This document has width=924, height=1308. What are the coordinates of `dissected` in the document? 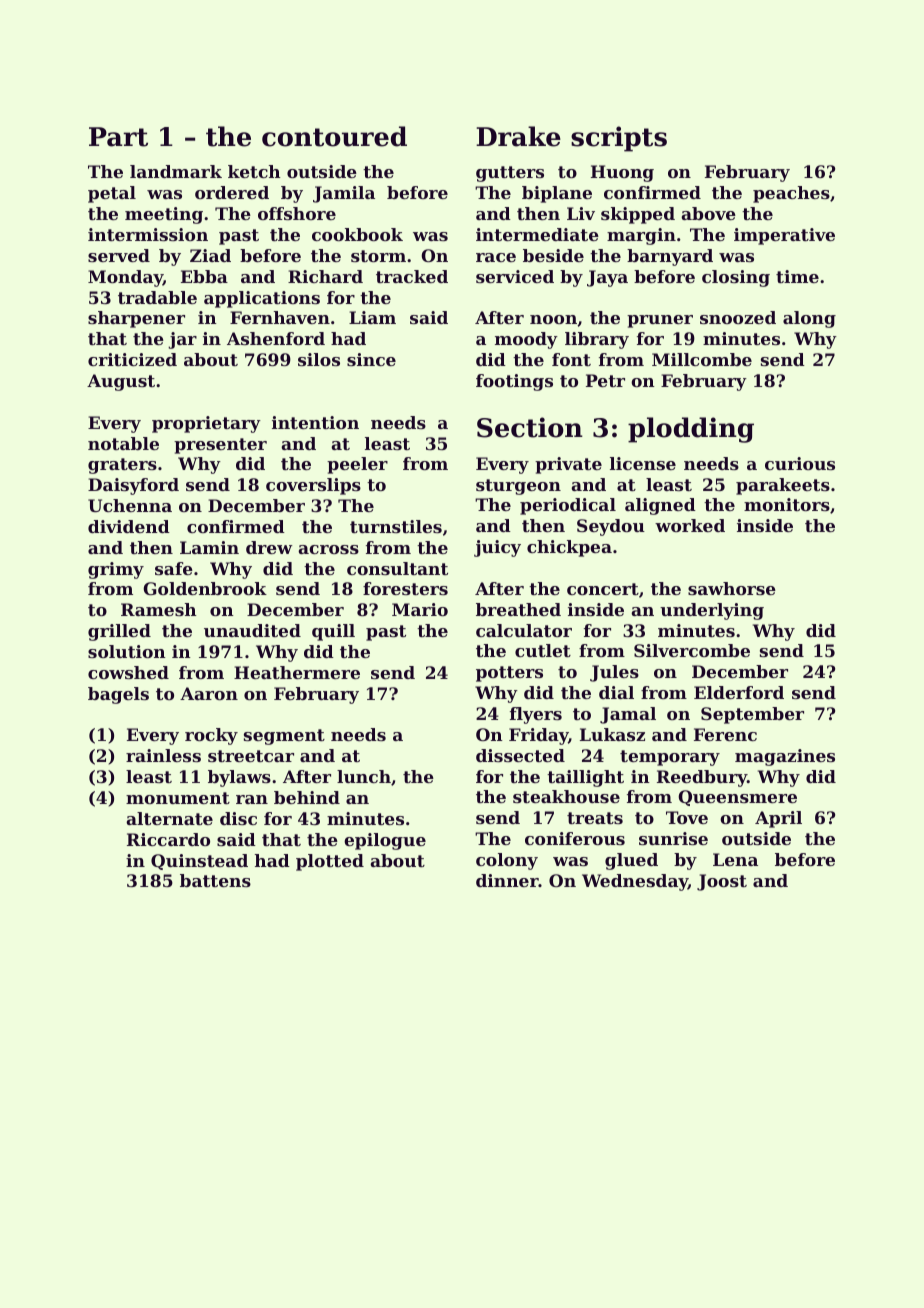 It's located at (520, 755).
